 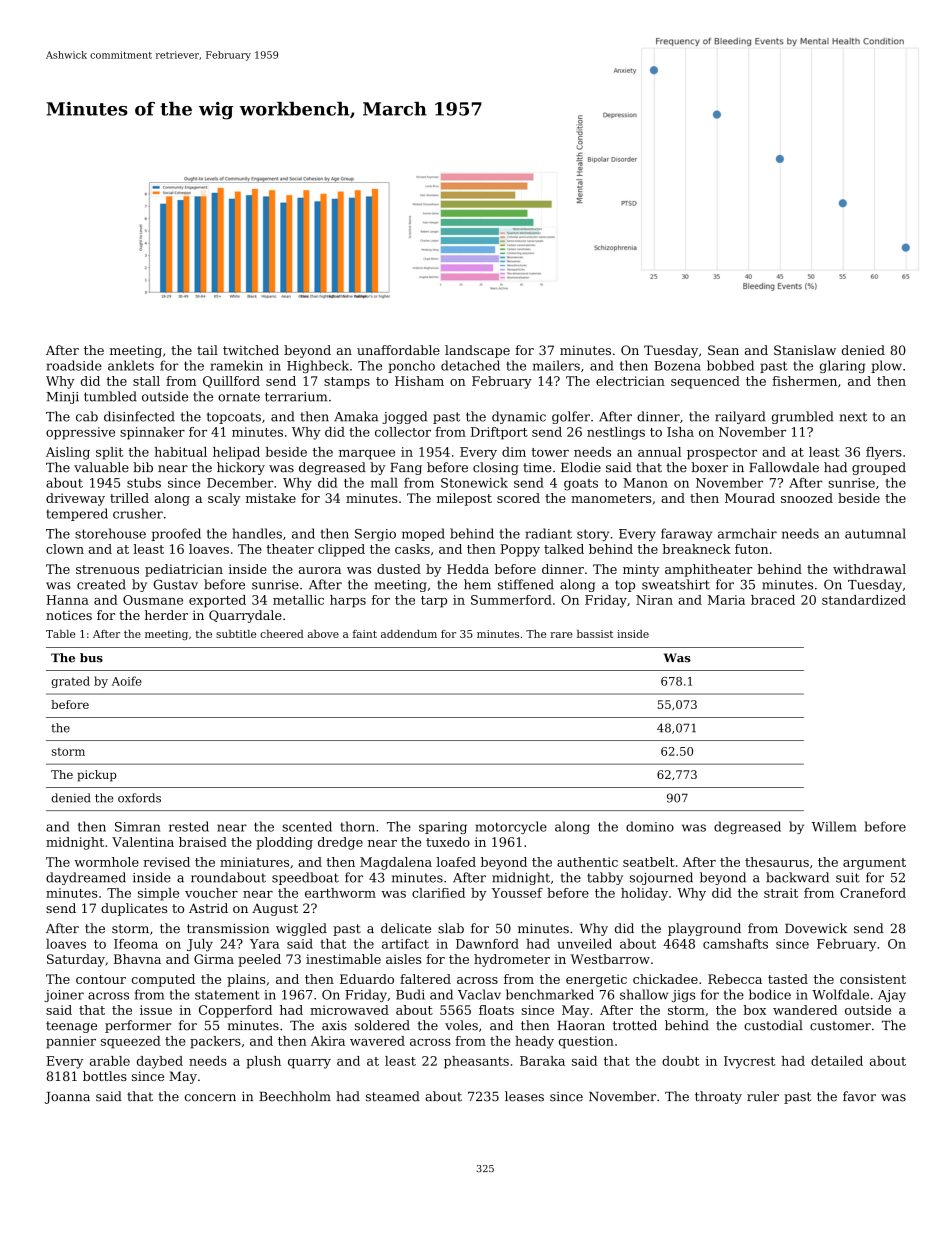 What do you see at coordinates (75, 499) in the screenshot?
I see `driveway` at bounding box center [75, 499].
